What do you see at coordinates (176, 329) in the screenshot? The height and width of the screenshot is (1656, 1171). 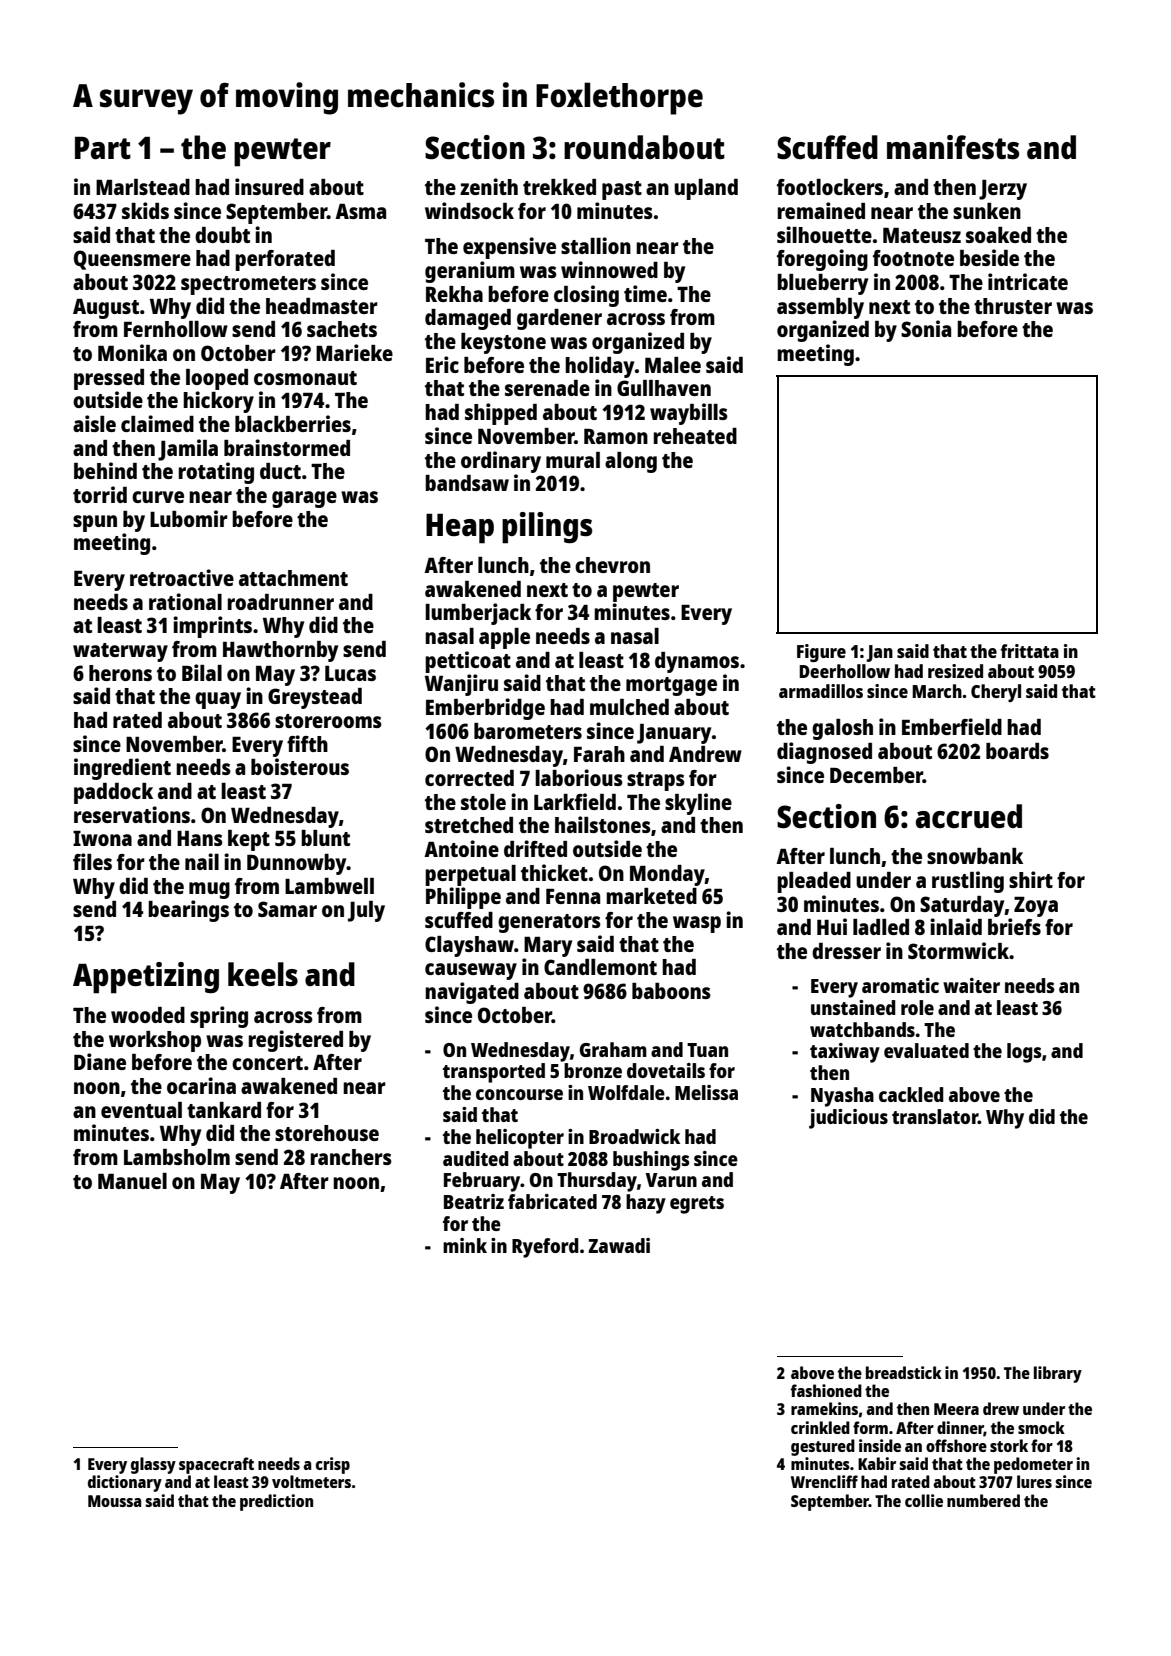 I see `Fernhollow` at bounding box center [176, 329].
